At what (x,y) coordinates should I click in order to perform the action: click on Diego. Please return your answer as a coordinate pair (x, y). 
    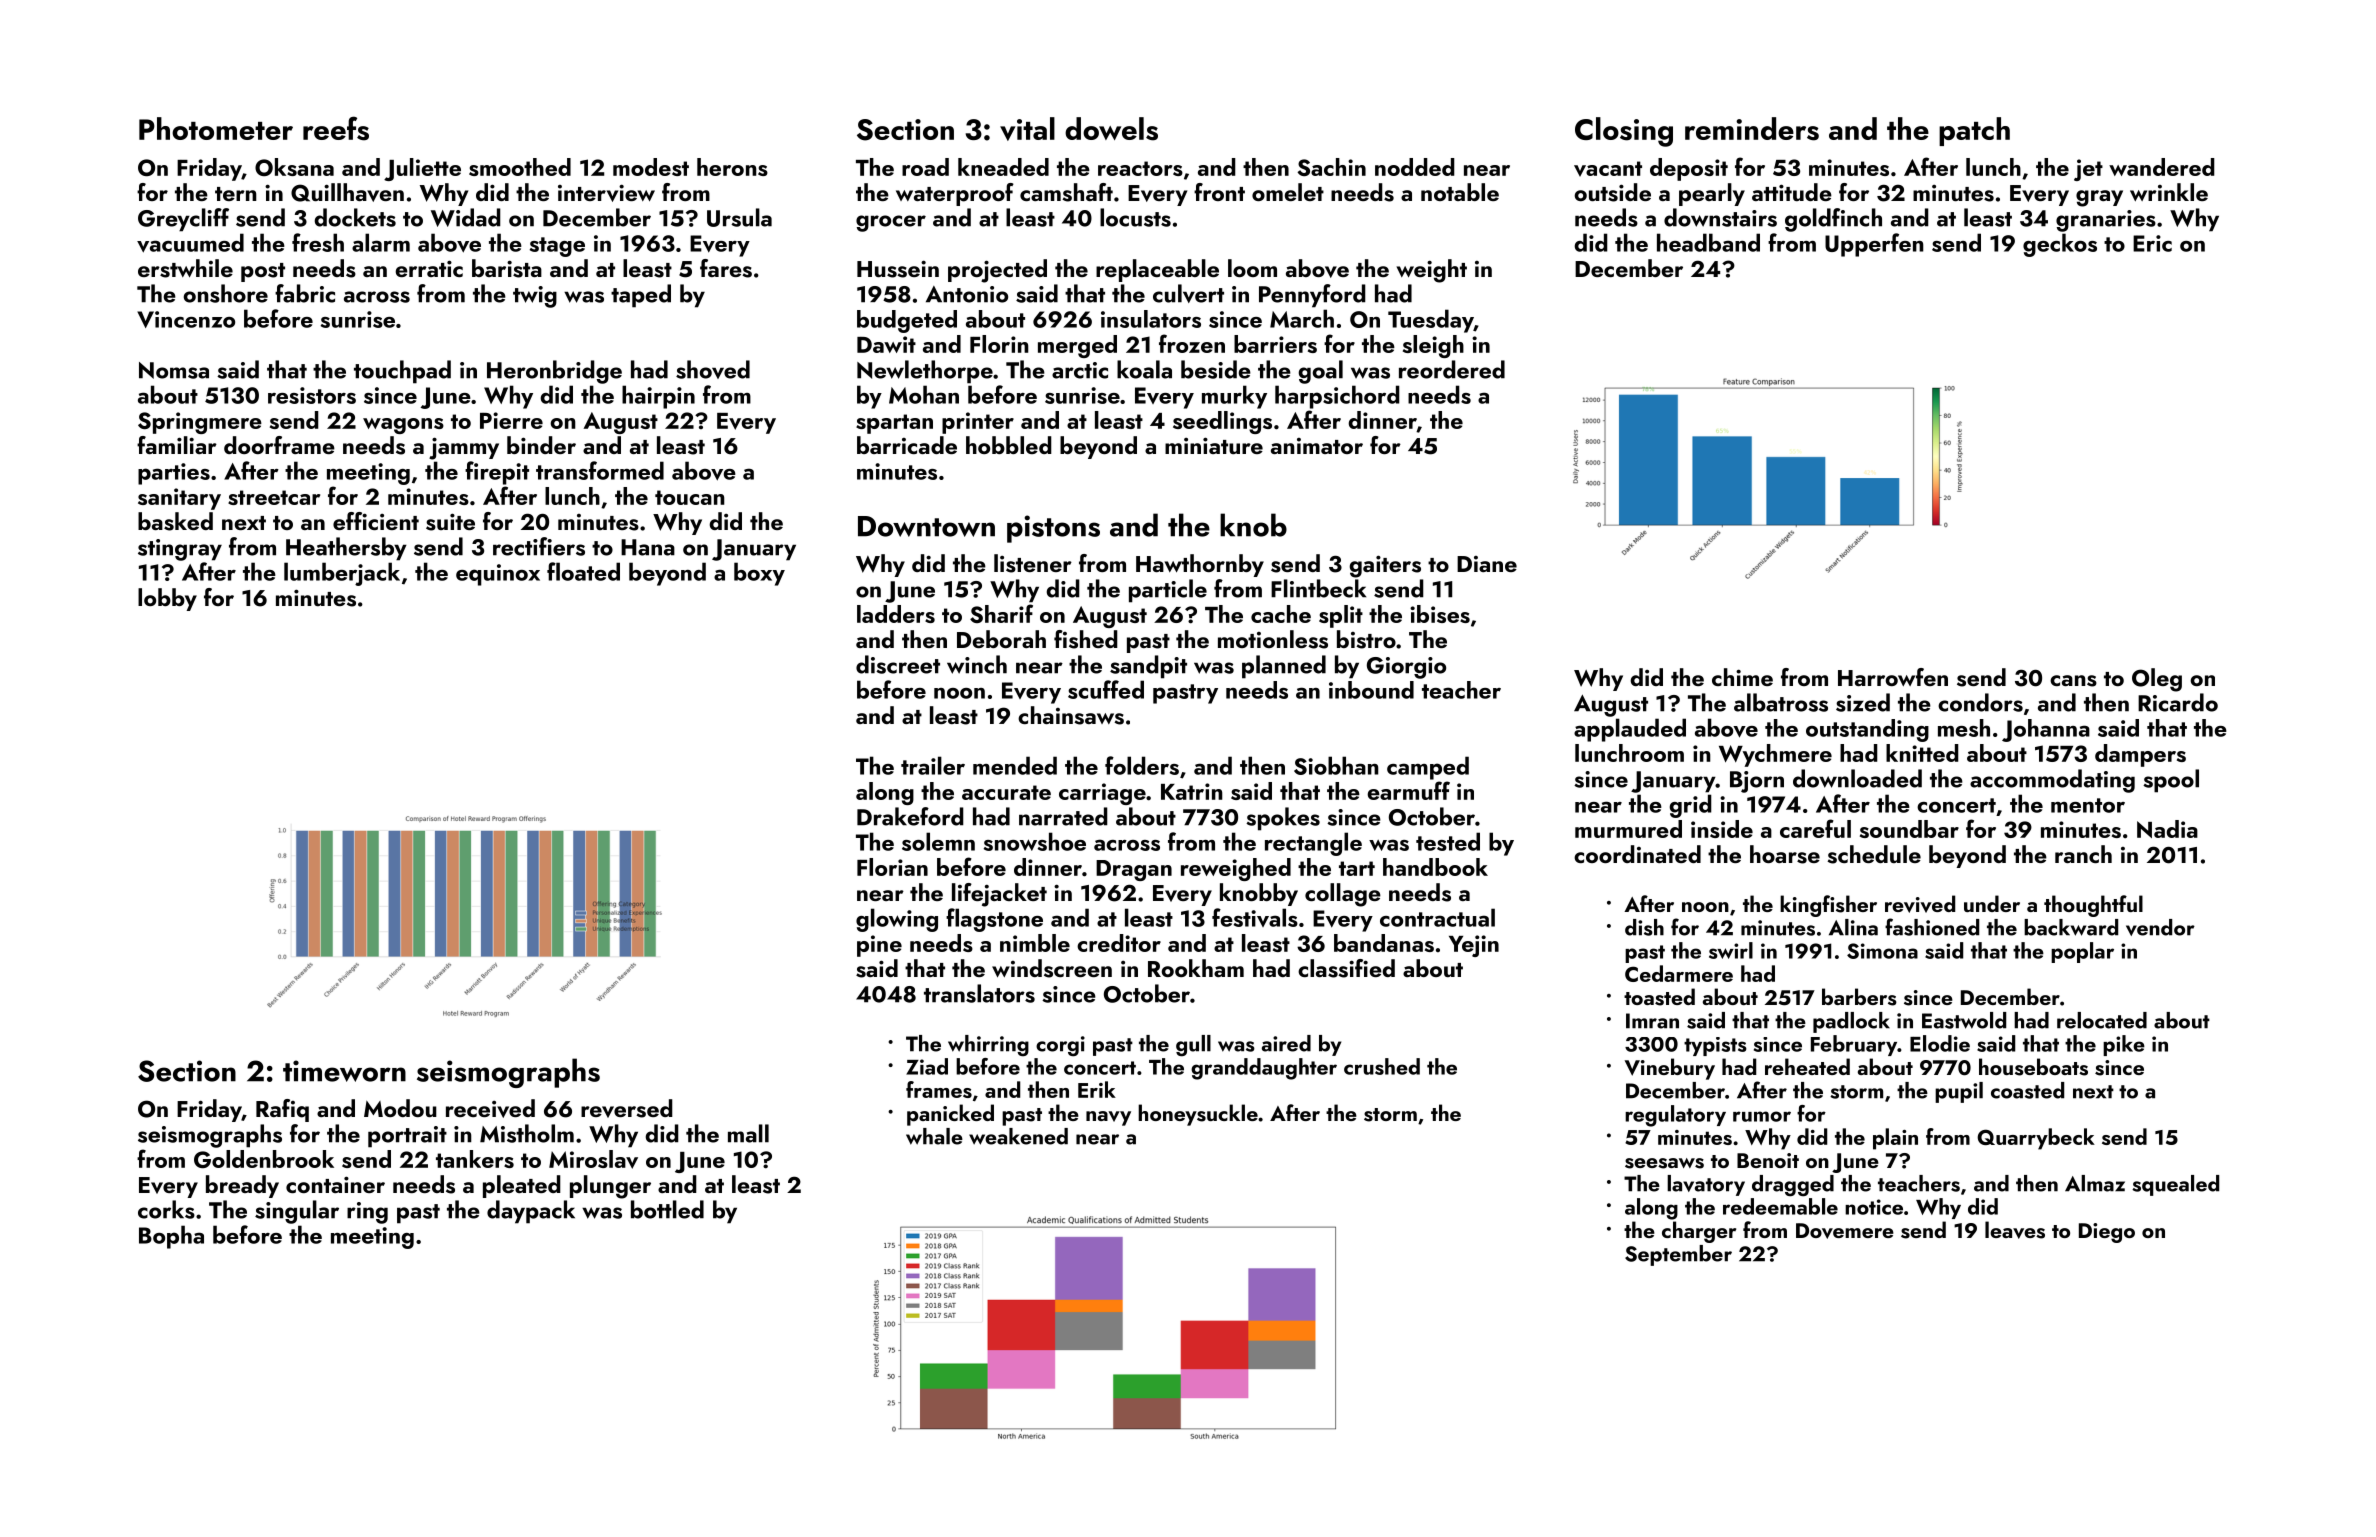
    Looking at the image, I should click on (2107, 1233).
